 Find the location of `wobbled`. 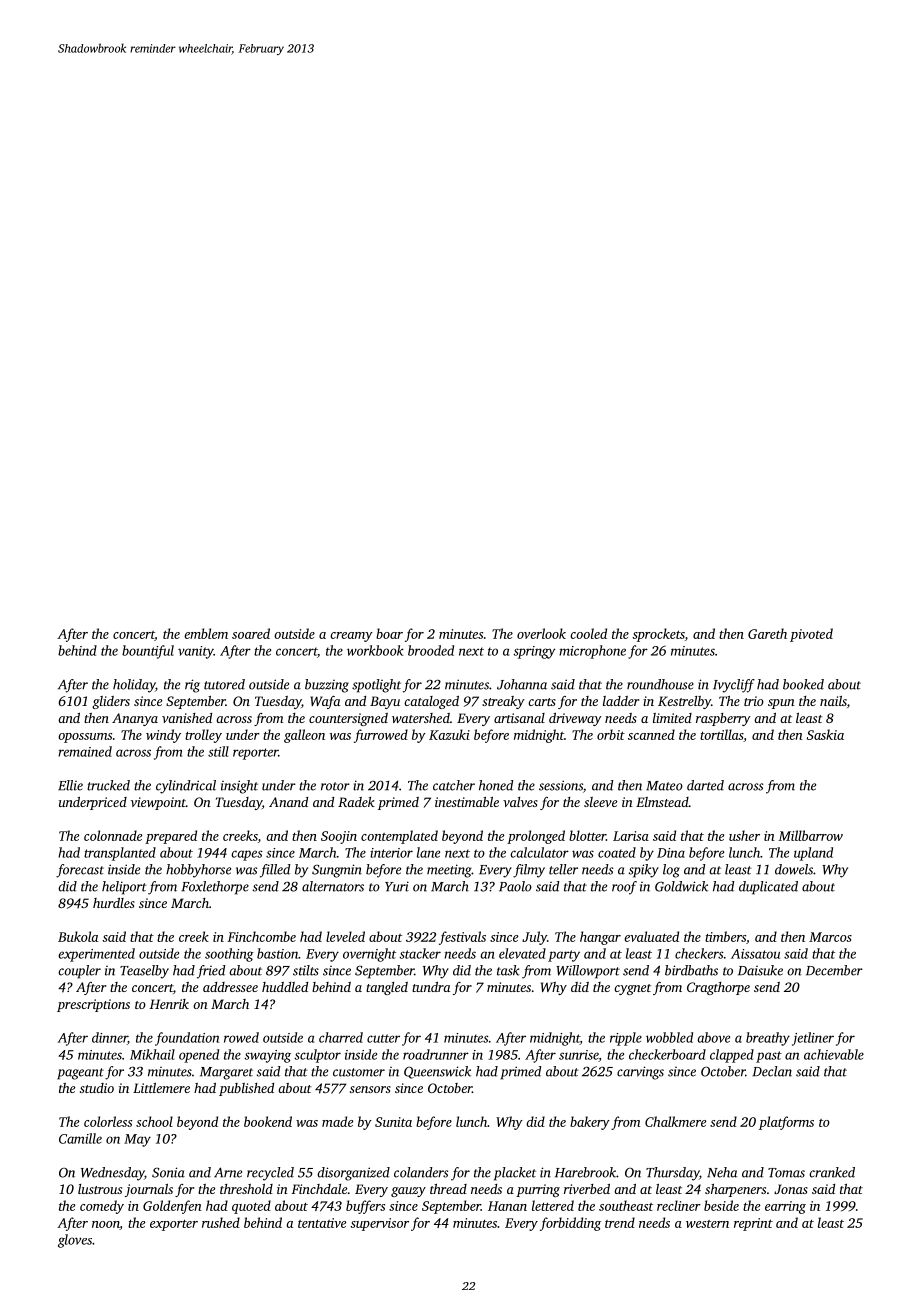

wobbled is located at coordinates (669, 1037).
